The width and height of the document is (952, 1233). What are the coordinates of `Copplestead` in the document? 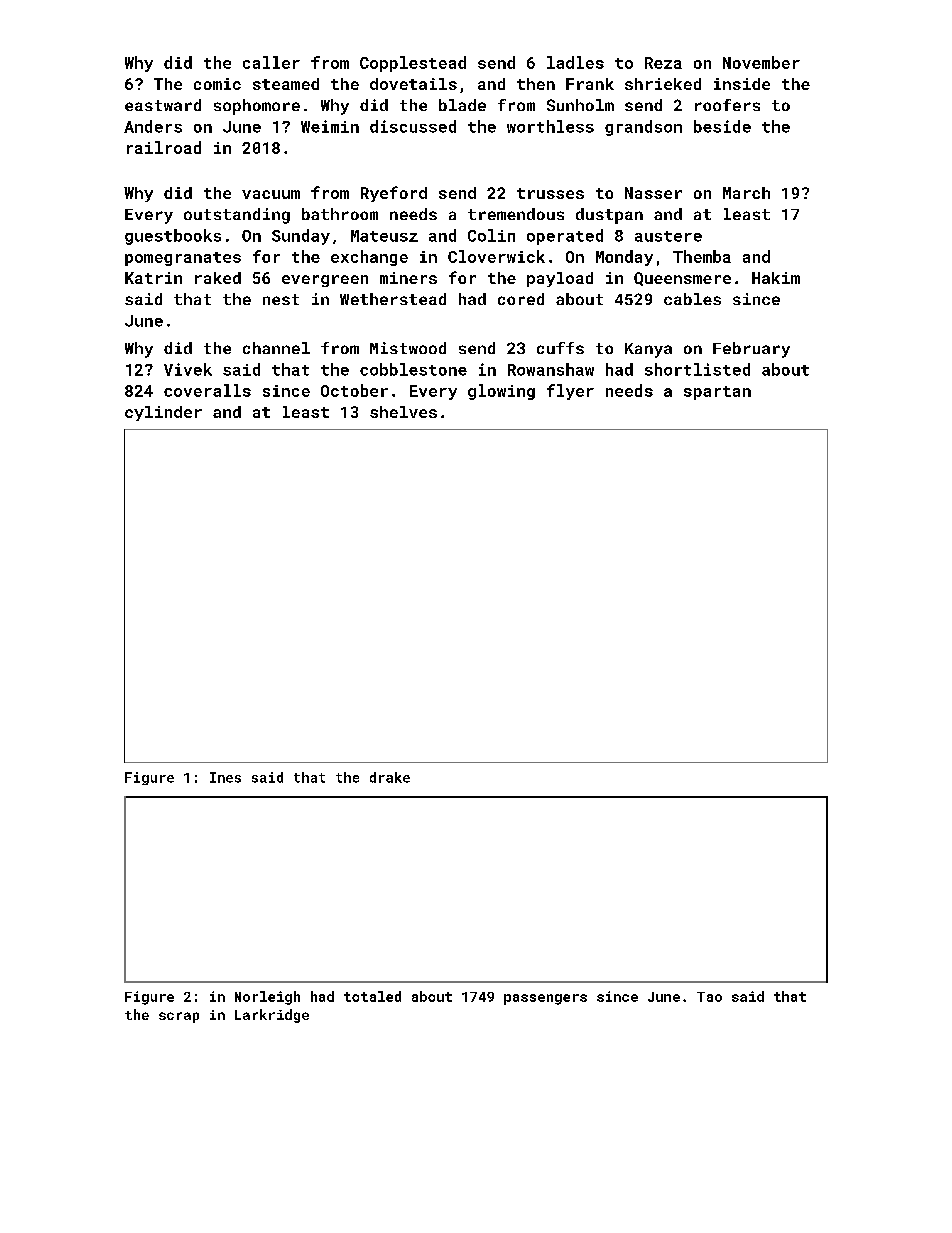 It's located at (413, 64).
